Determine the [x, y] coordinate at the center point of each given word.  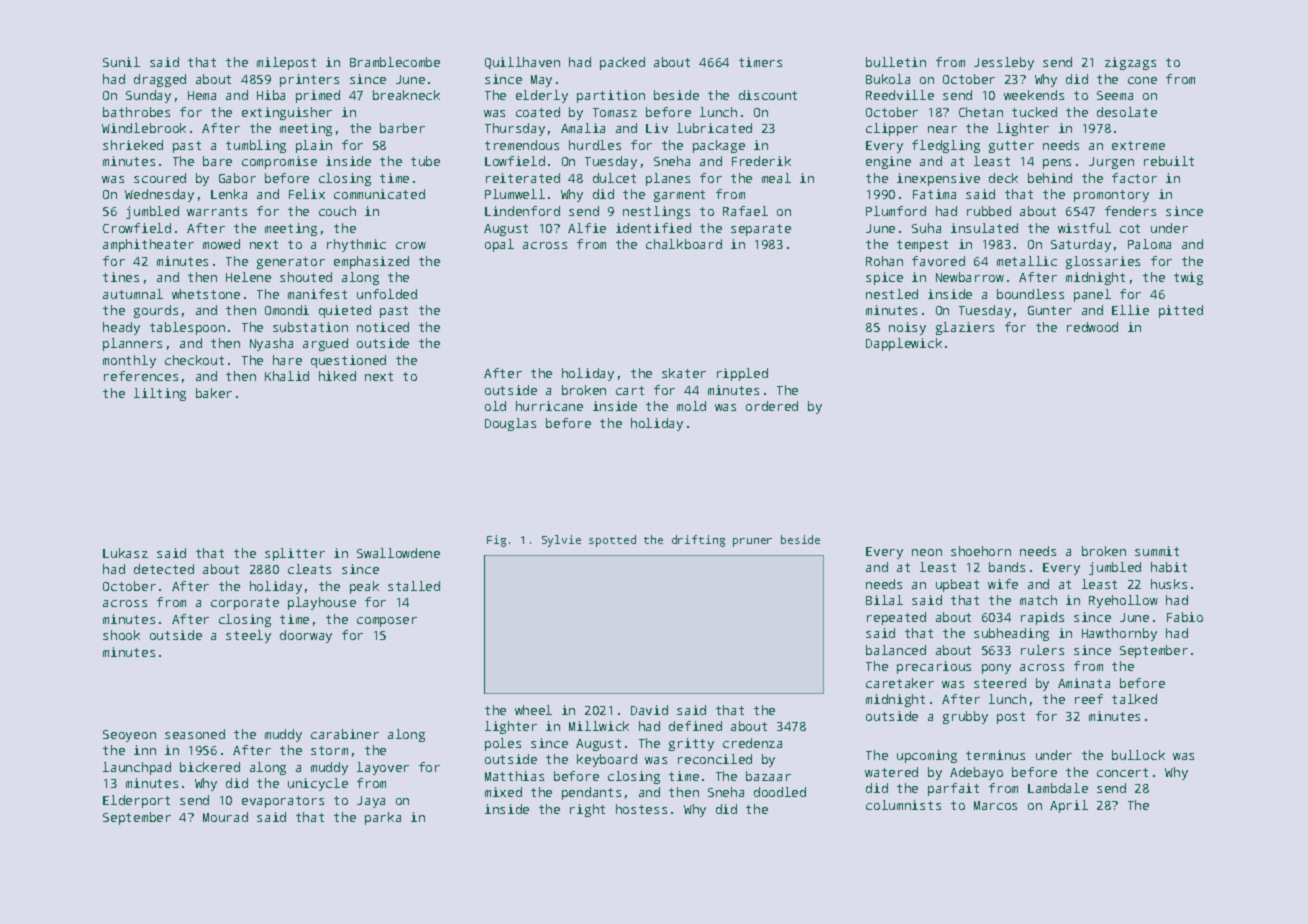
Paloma [1149, 244]
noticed [383, 327]
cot [1130, 228]
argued [325, 344]
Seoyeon [129, 736]
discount [768, 95]
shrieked [133, 145]
